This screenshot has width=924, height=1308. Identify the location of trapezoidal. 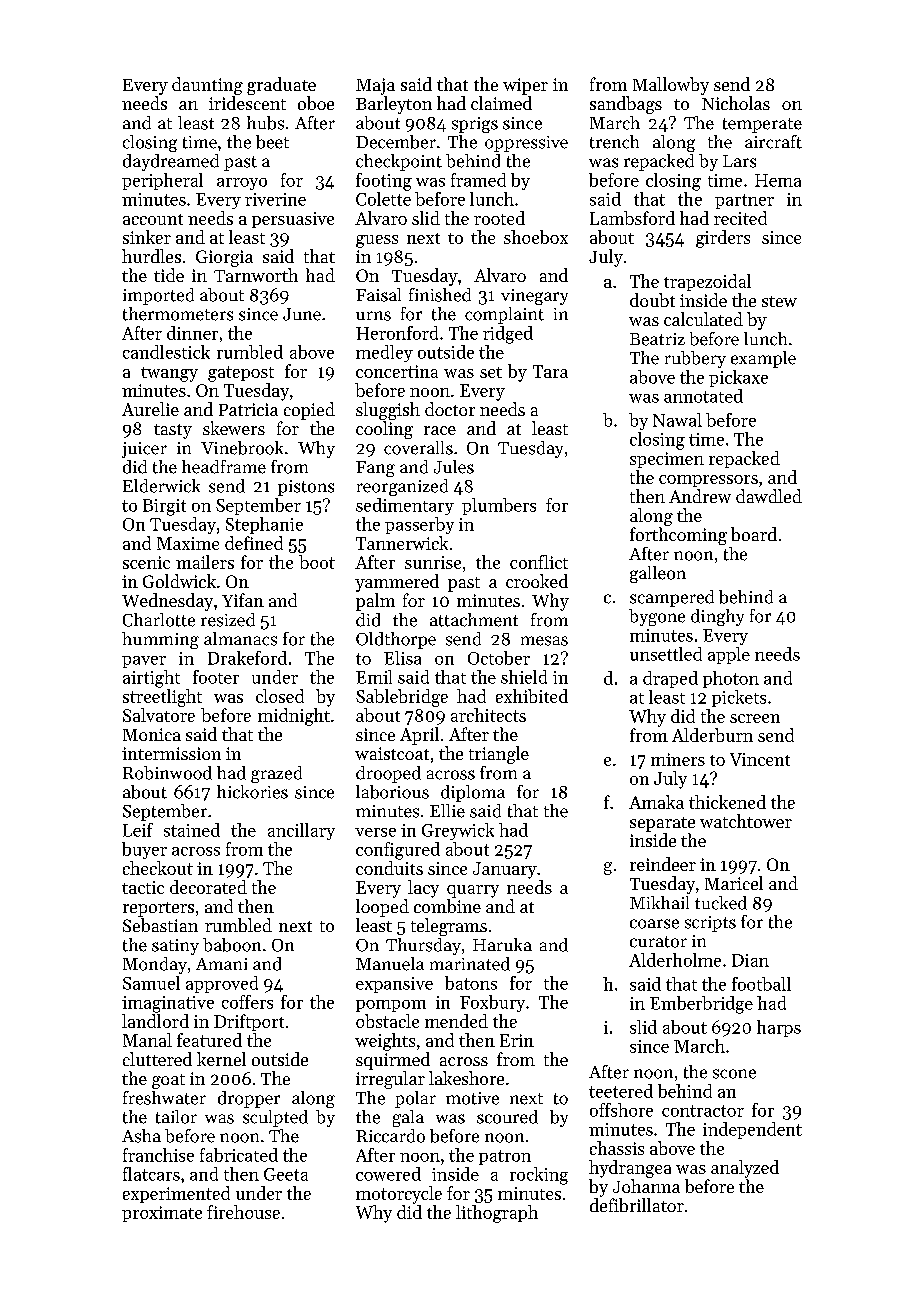
(707, 282).
